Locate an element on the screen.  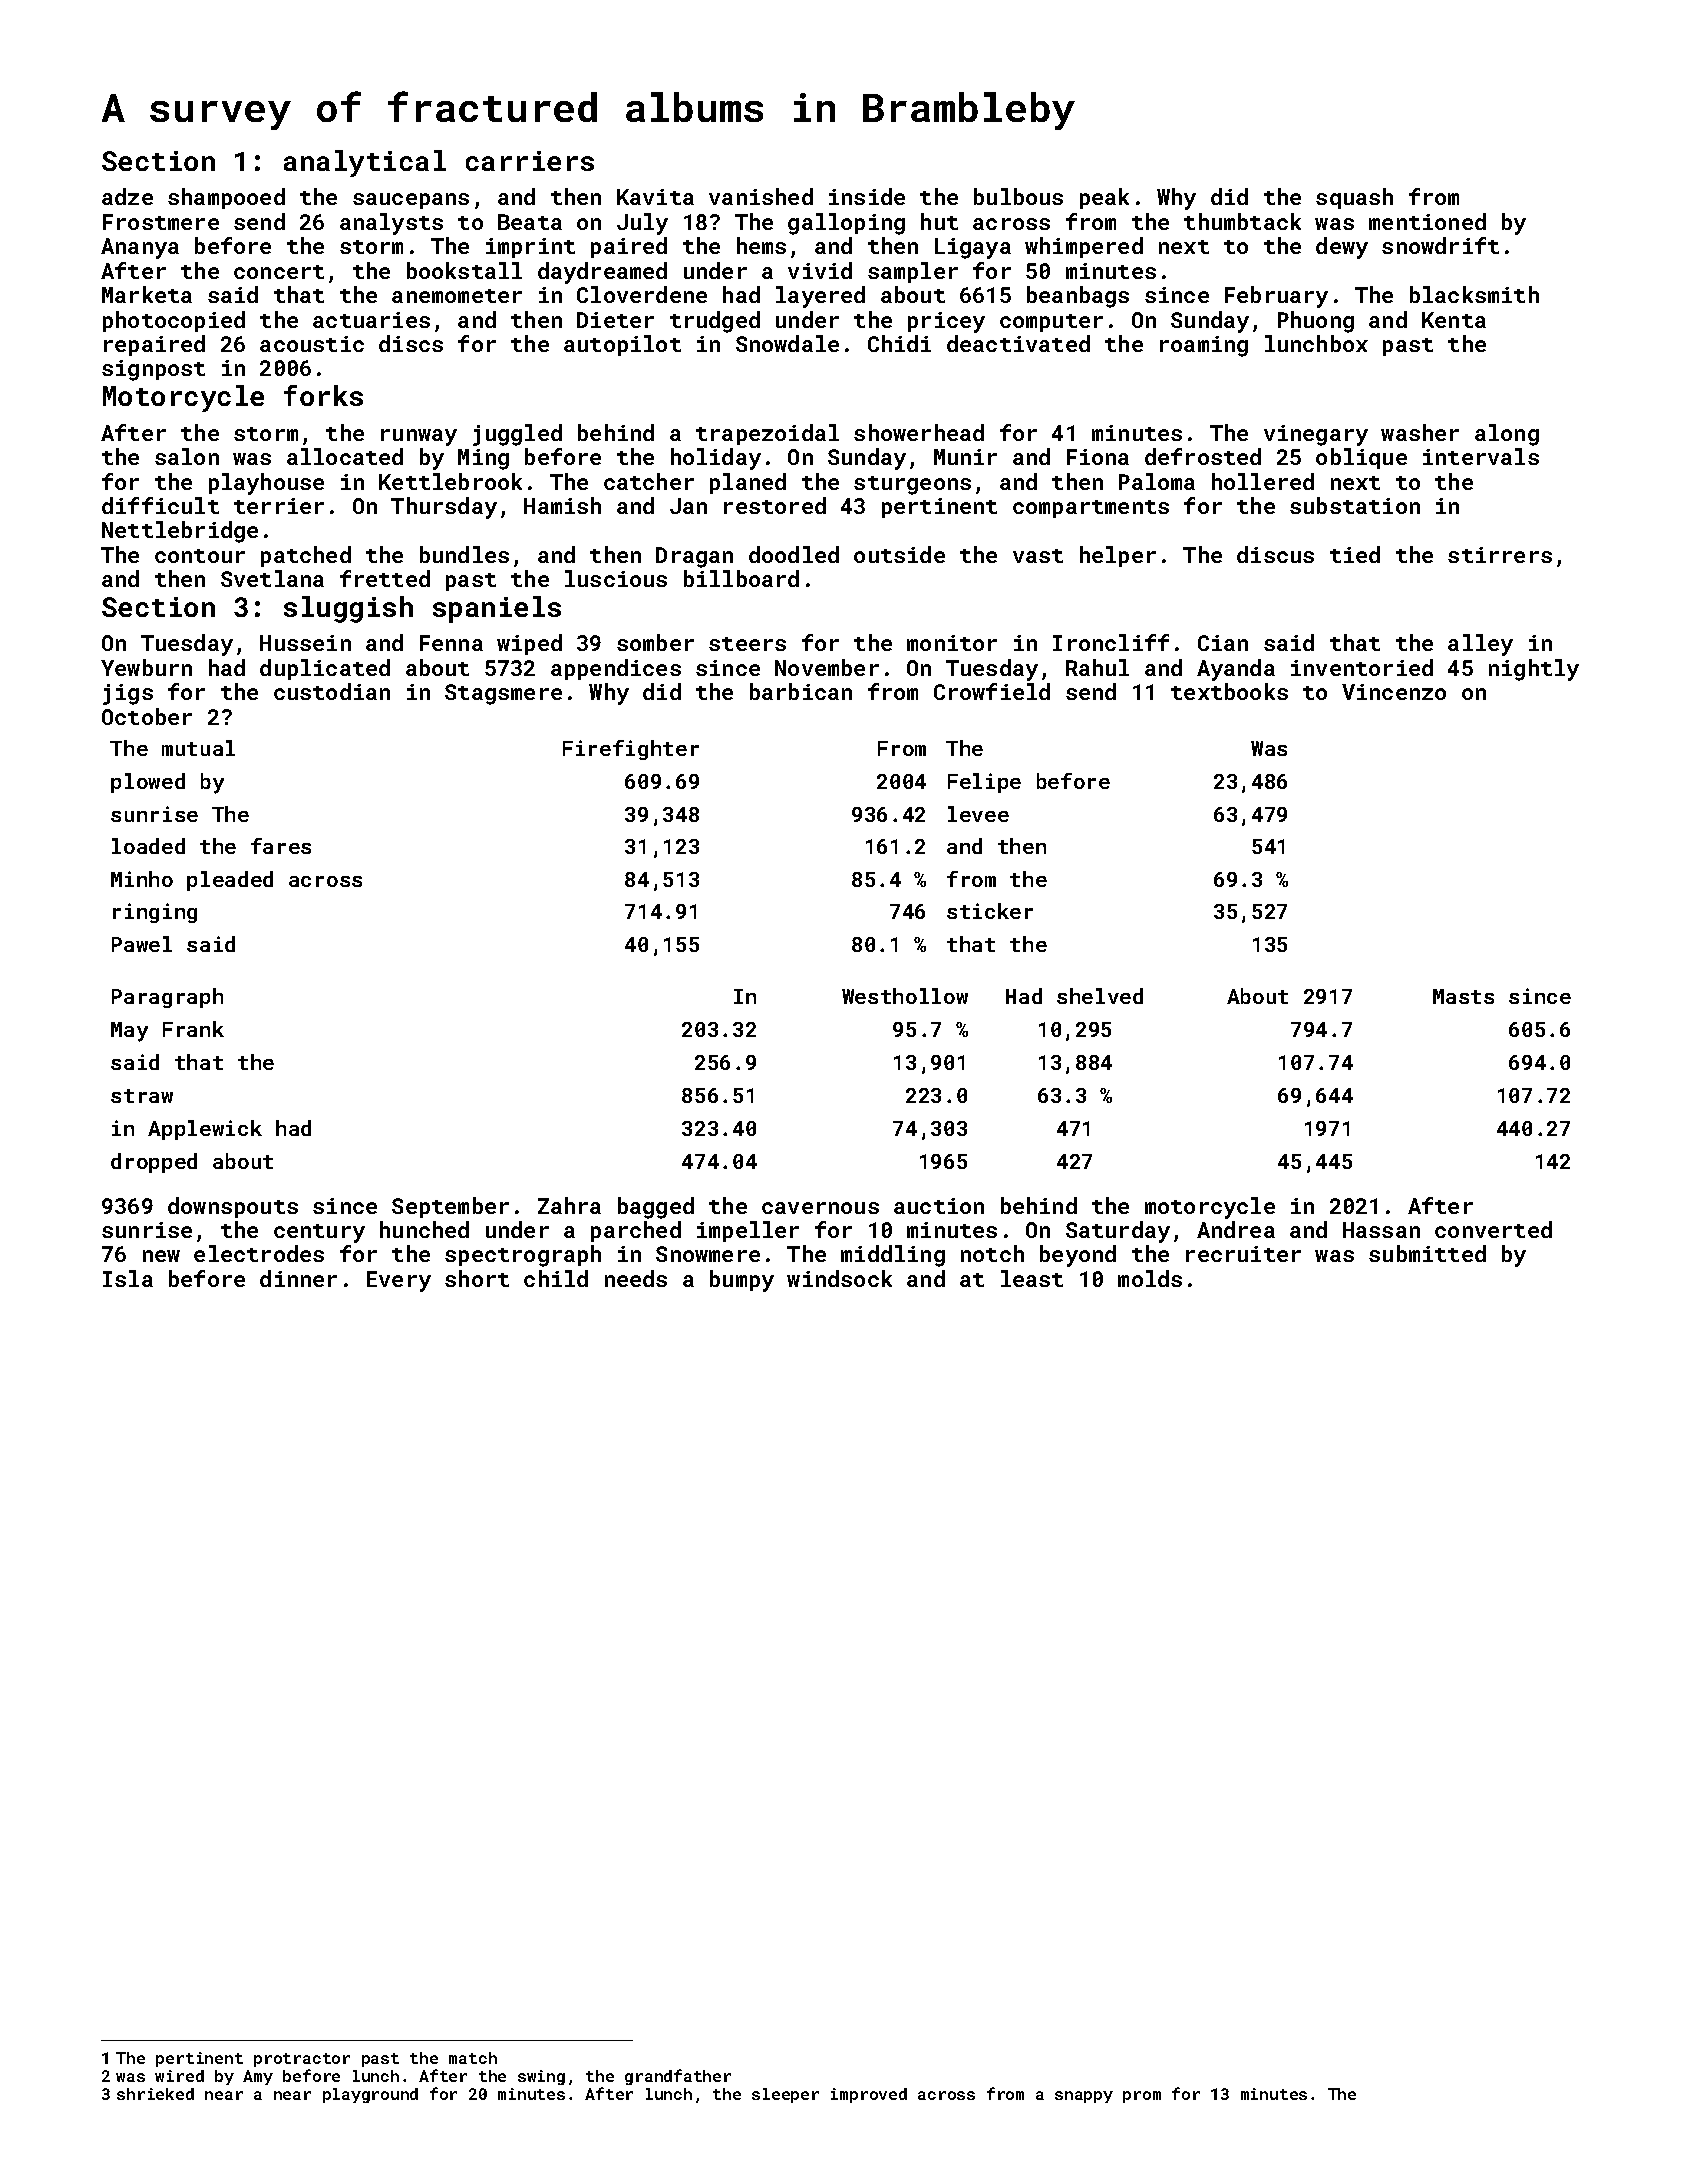
snowdrift is located at coordinates (1440, 245).
